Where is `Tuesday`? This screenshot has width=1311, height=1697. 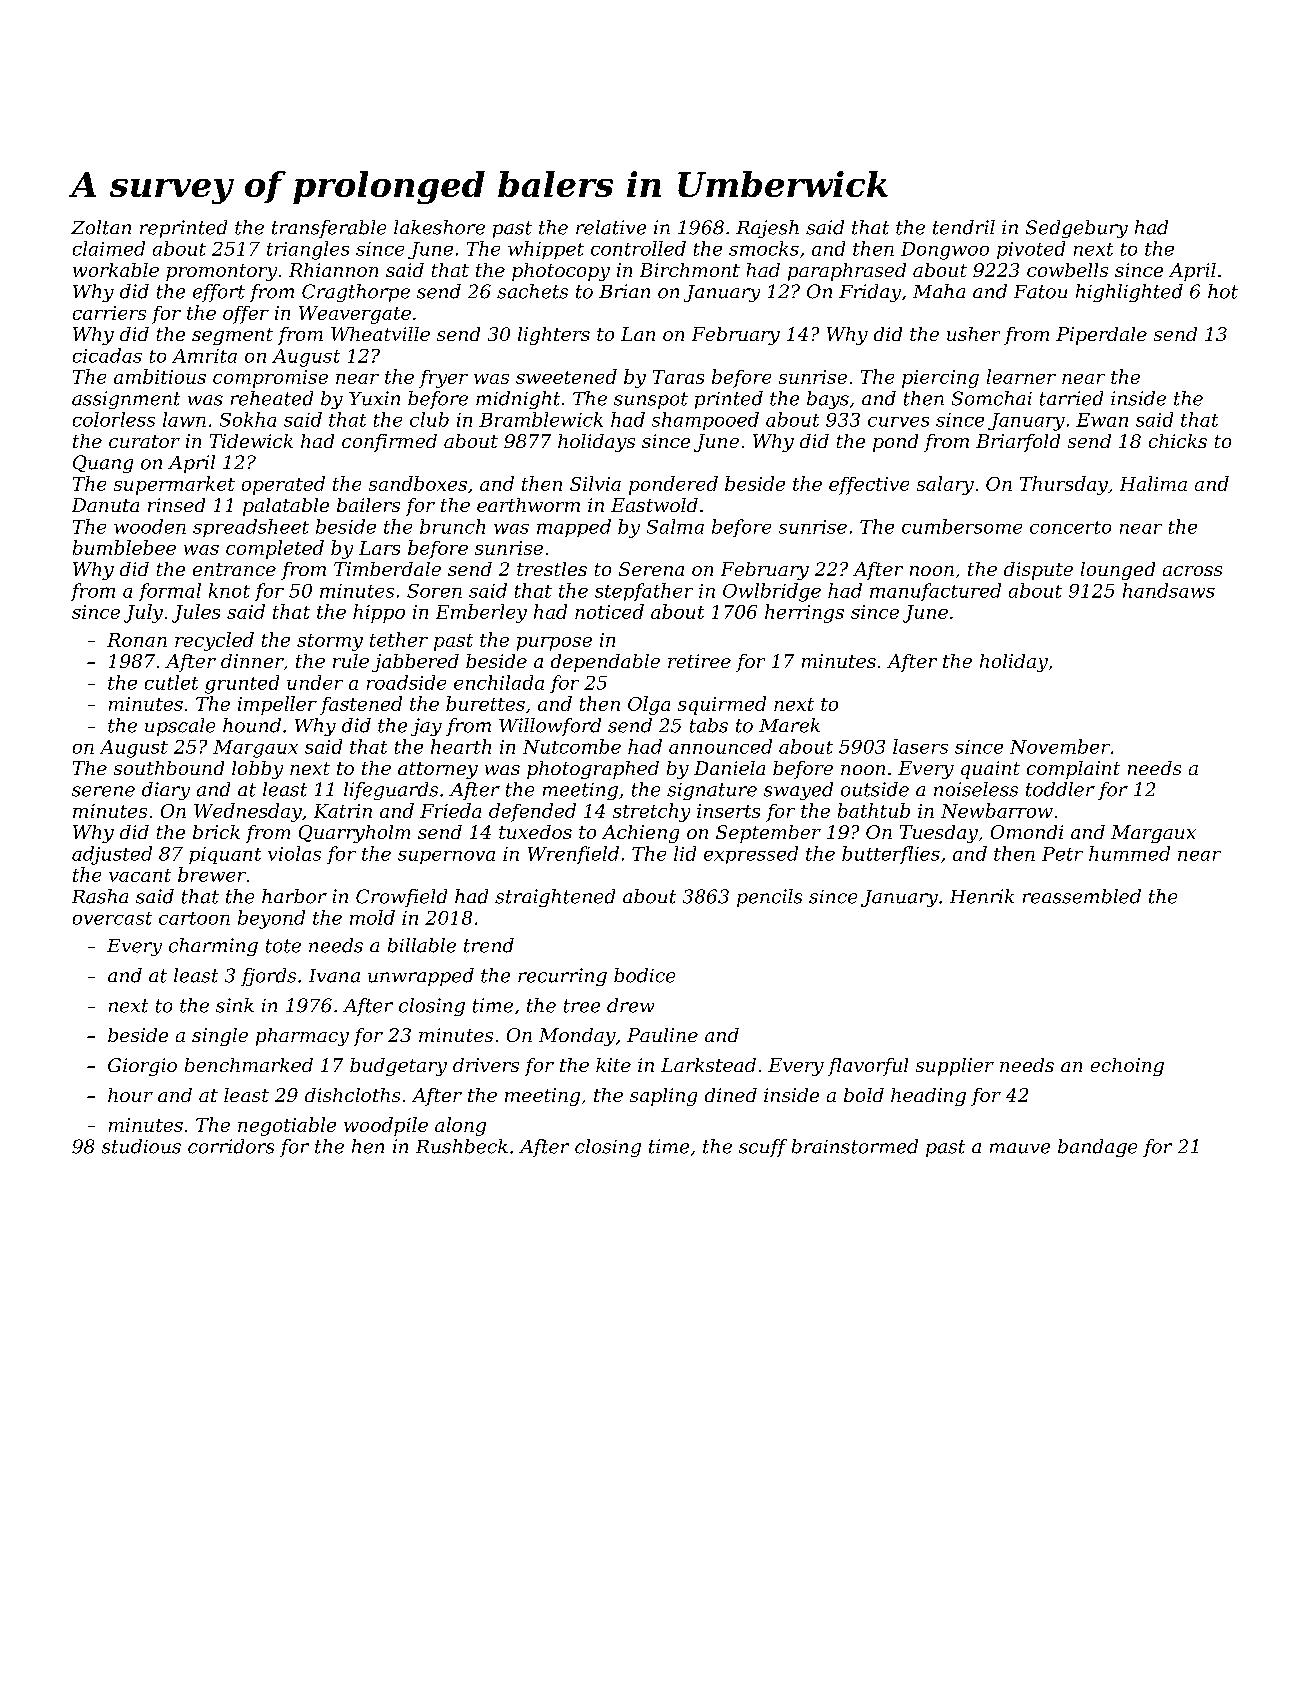 Tuesday is located at coordinates (939, 834).
